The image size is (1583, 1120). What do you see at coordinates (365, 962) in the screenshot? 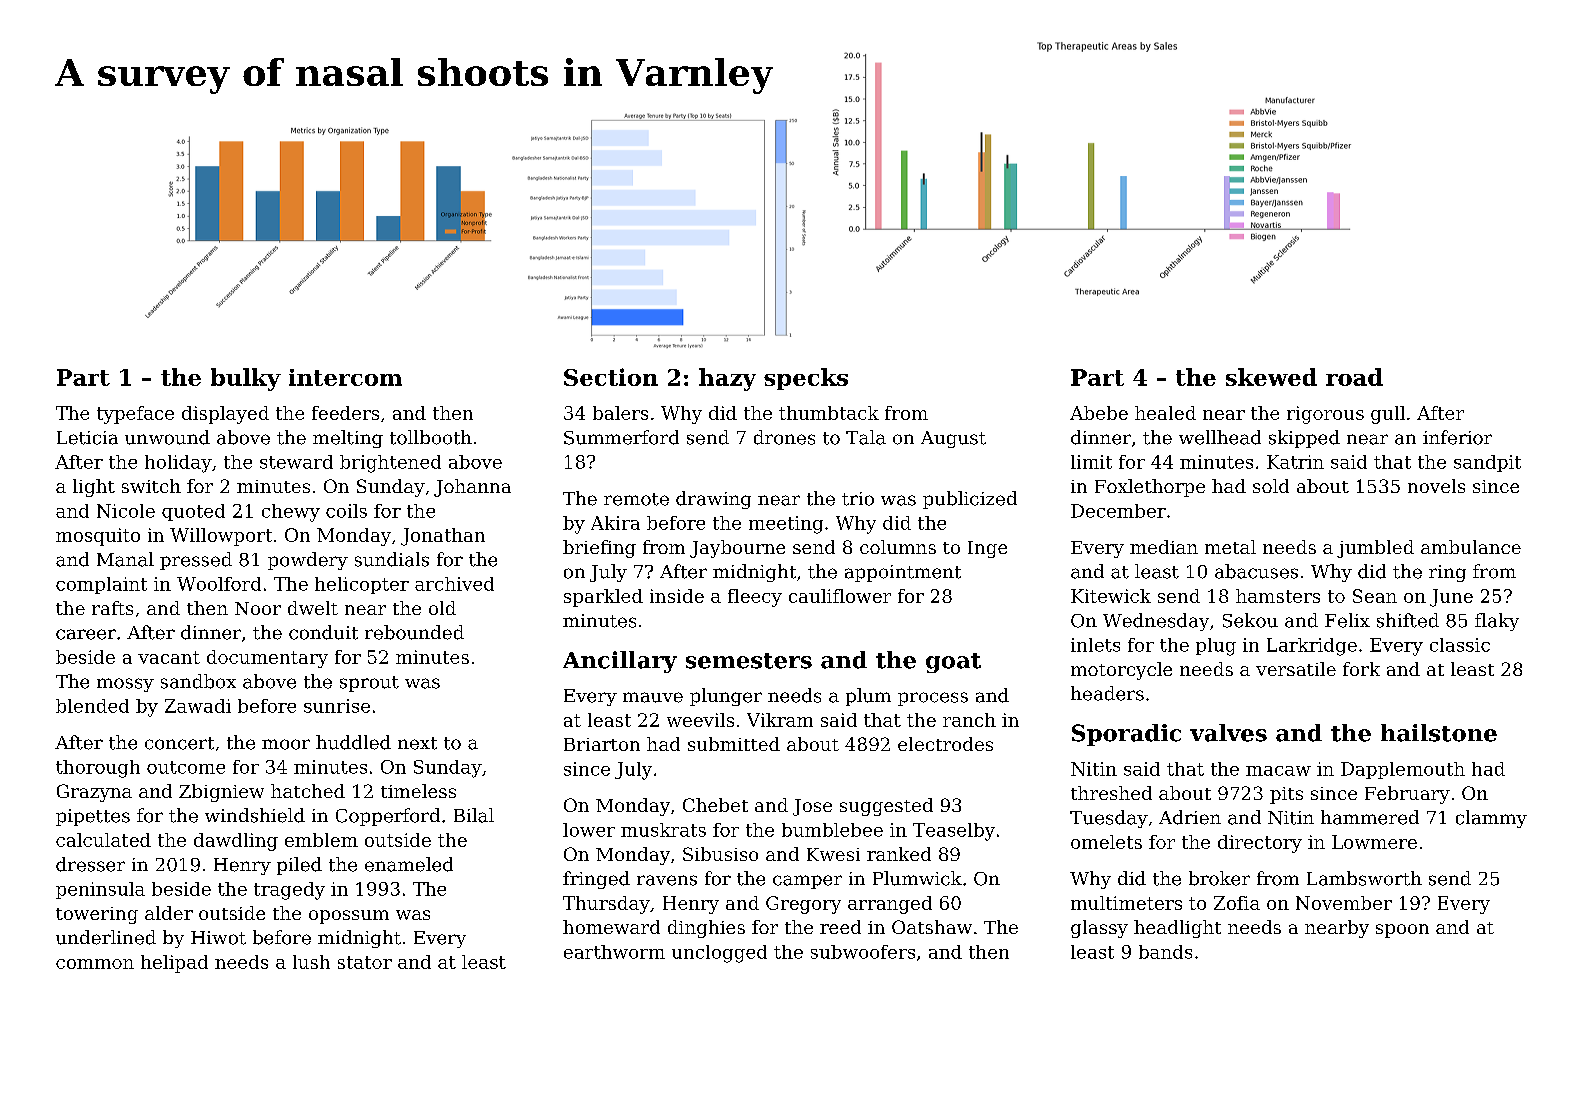
I see `stator` at bounding box center [365, 962].
